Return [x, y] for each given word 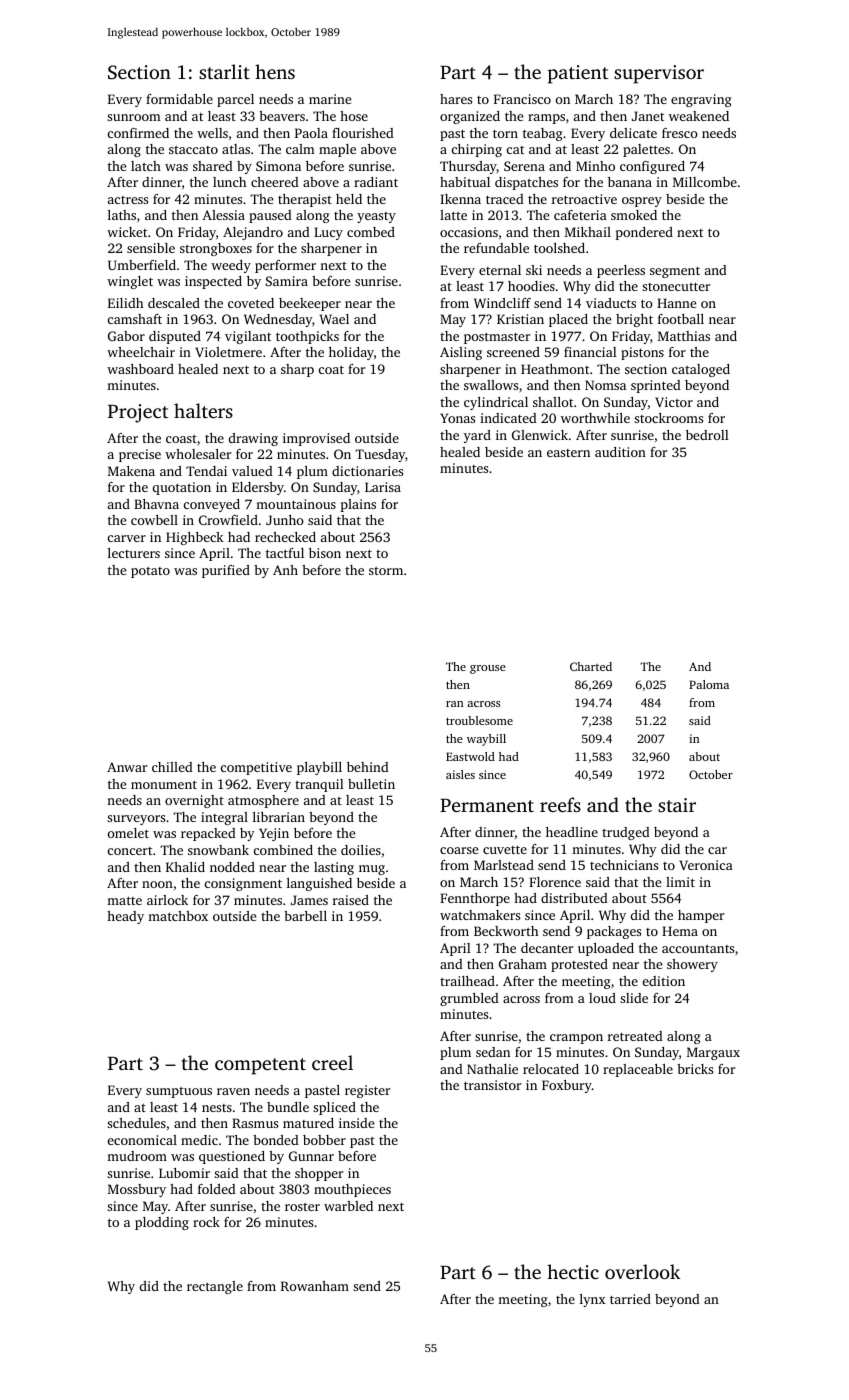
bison [325, 553]
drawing [253, 439]
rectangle [215, 1287]
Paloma [709, 684]
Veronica [706, 865]
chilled [172, 767]
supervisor [659, 74]
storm [386, 571]
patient [578, 74]
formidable [179, 99]
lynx [593, 1300]
